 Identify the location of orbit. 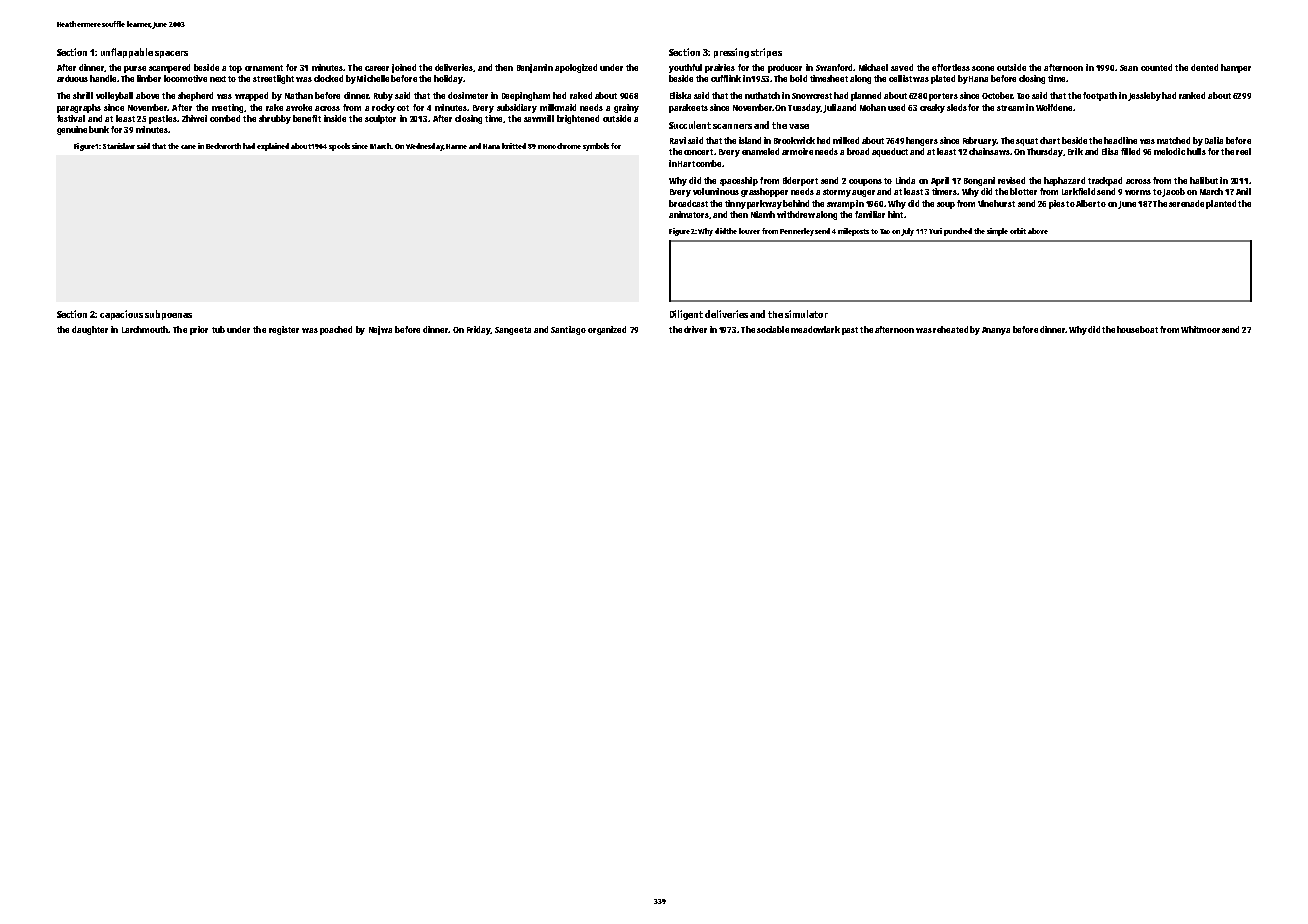
(1018, 231).
